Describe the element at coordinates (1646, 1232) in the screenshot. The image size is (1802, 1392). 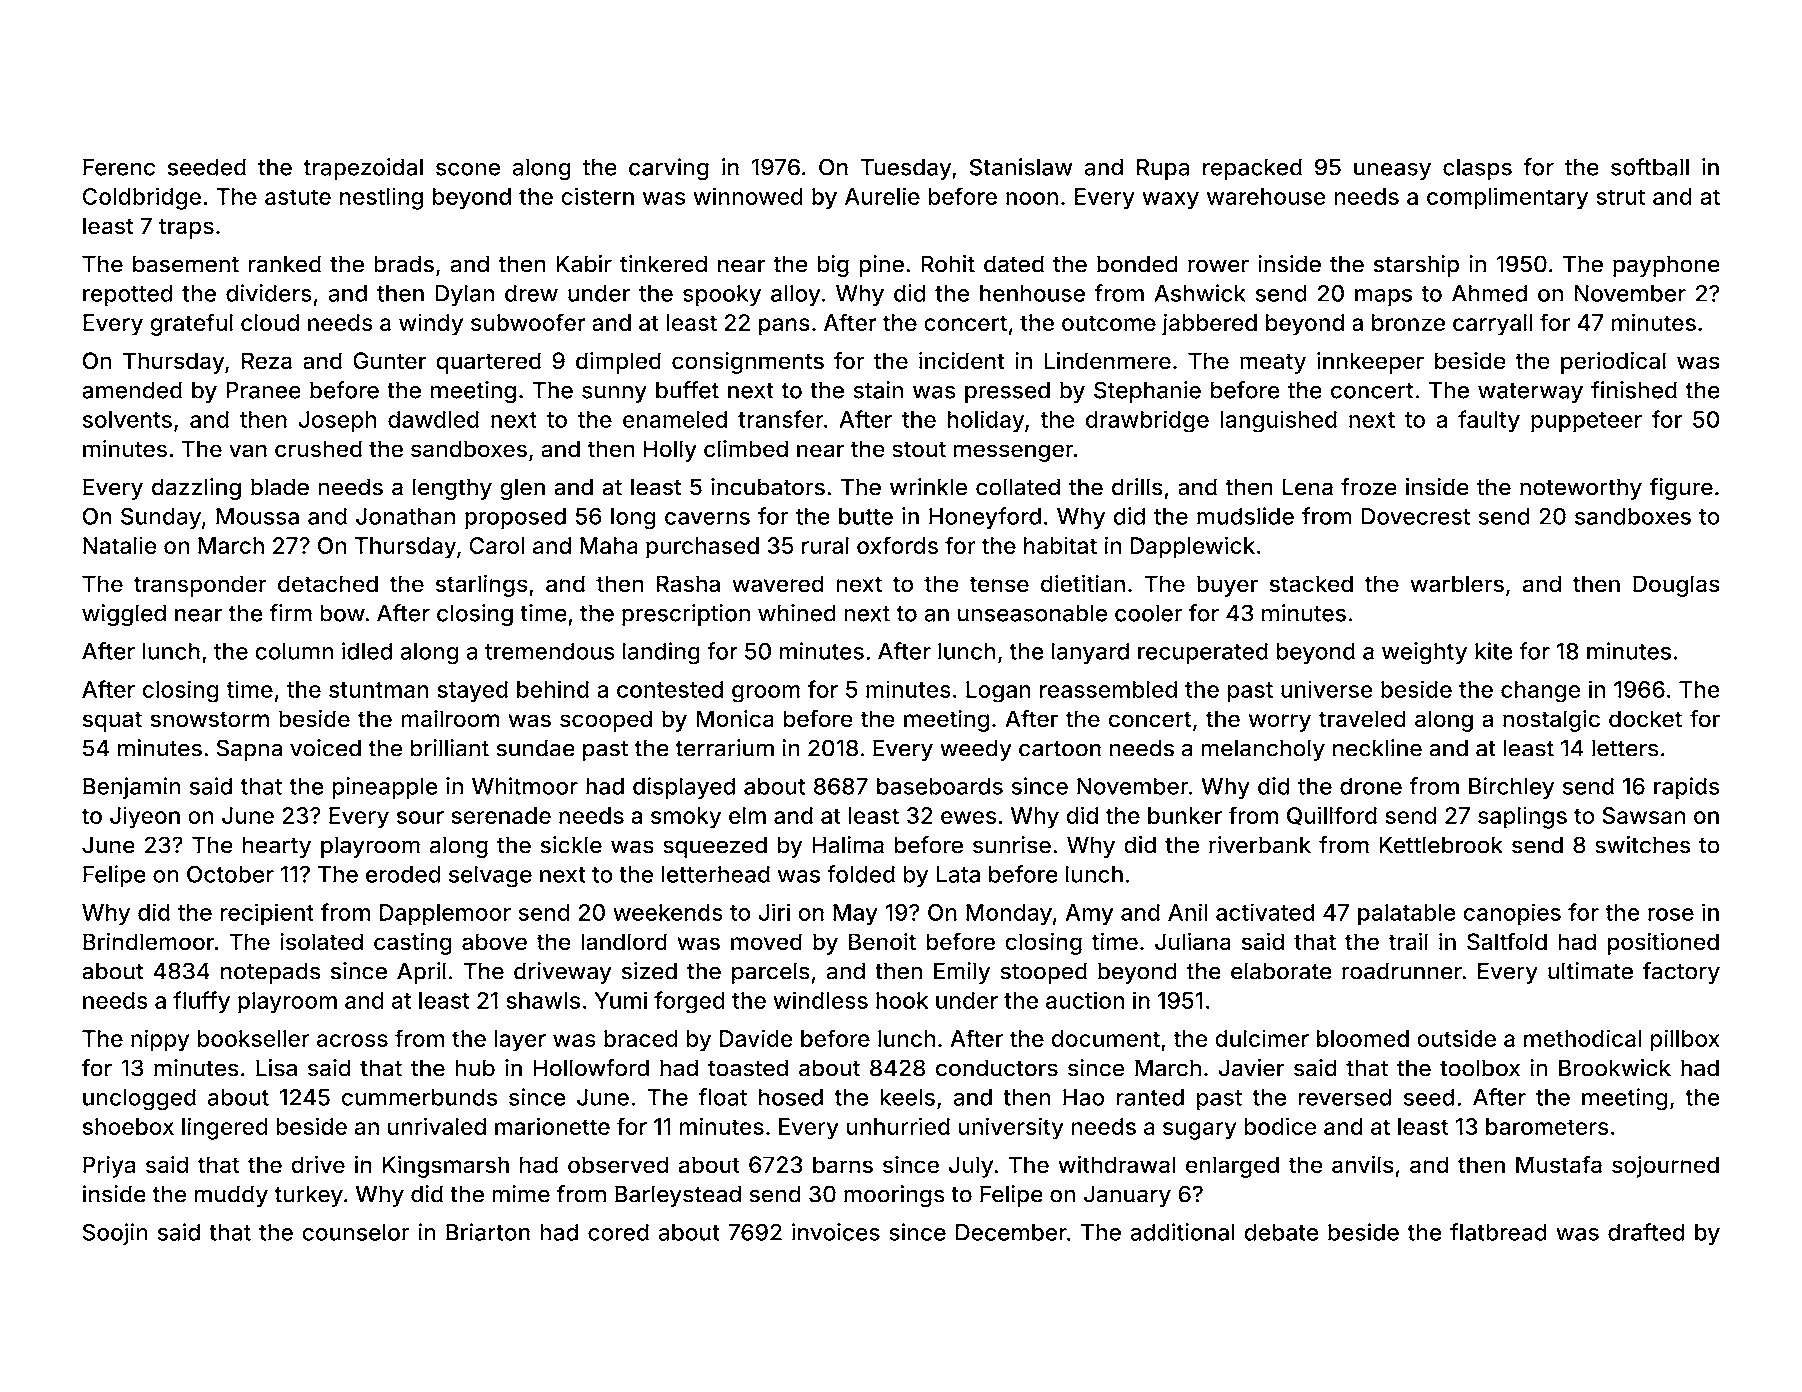
I see `drafted` at that location.
